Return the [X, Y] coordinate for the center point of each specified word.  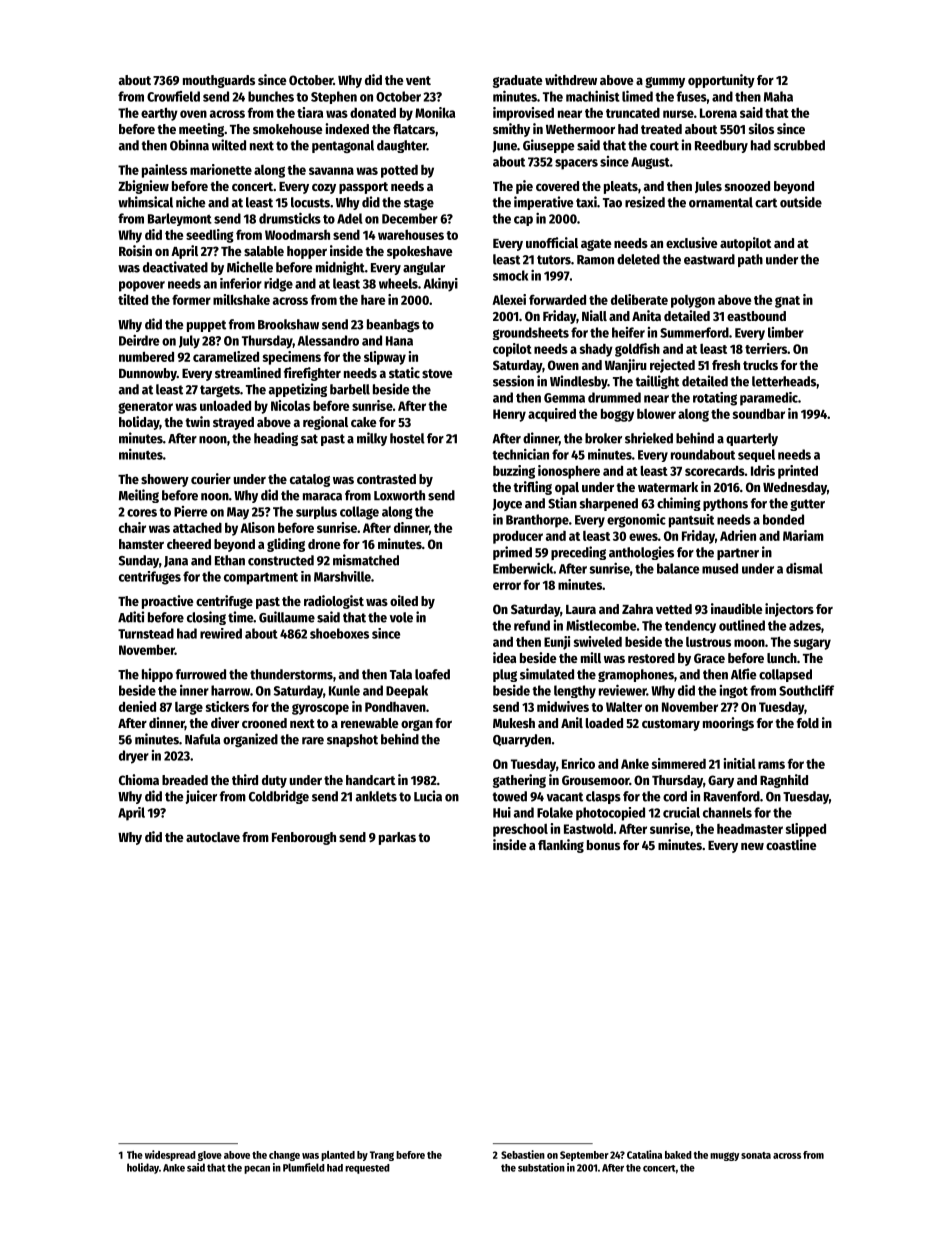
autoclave [213, 837]
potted [399, 171]
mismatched [366, 560]
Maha [778, 96]
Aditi [131, 617]
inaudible [737, 608]
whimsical [145, 202]
